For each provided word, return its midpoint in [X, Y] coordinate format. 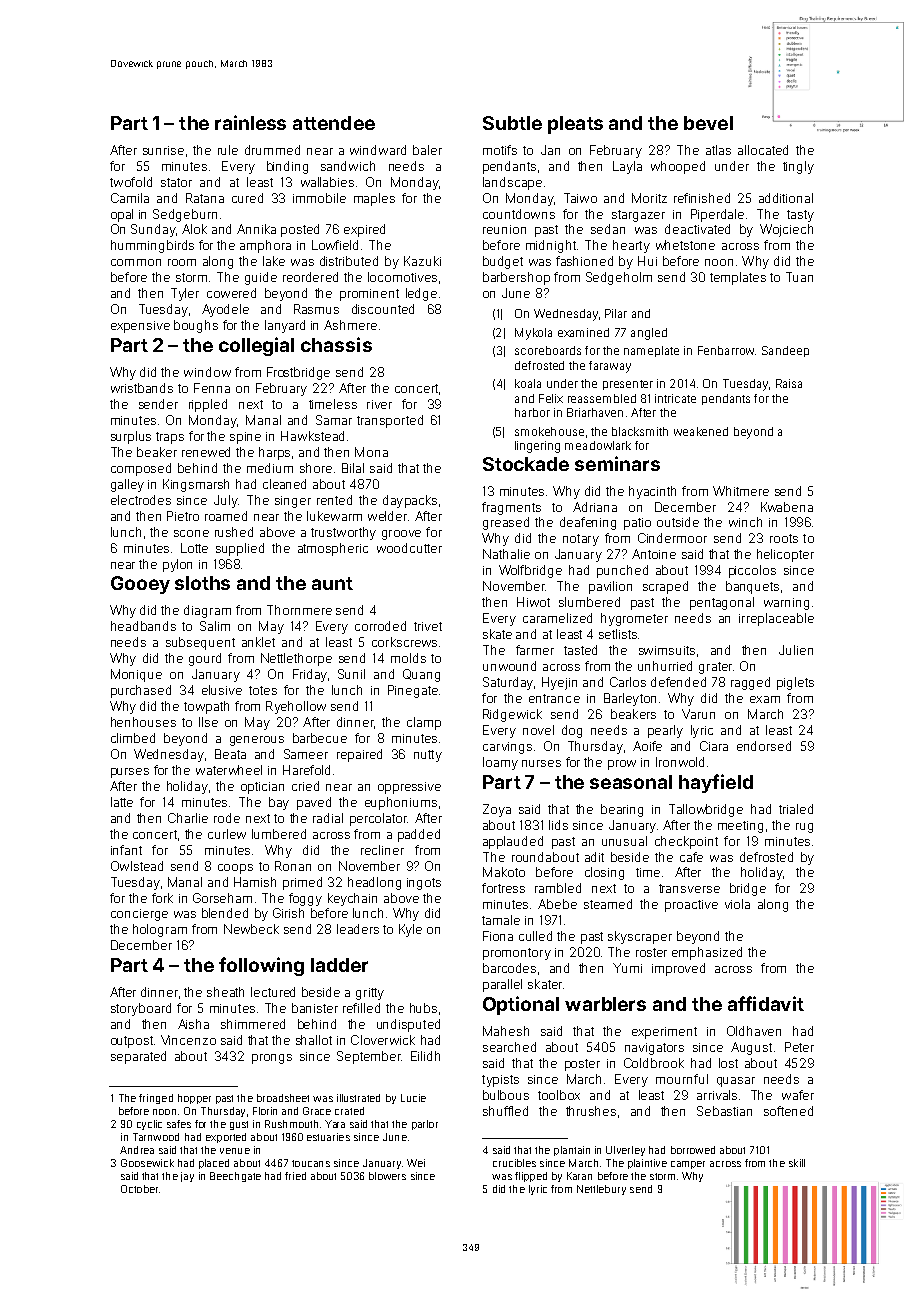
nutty [428, 756]
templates [738, 278]
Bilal [353, 468]
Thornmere [299, 610]
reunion [504, 229]
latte [122, 802]
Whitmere [741, 491]
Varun [698, 714]
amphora [265, 246]
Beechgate [235, 1177]
